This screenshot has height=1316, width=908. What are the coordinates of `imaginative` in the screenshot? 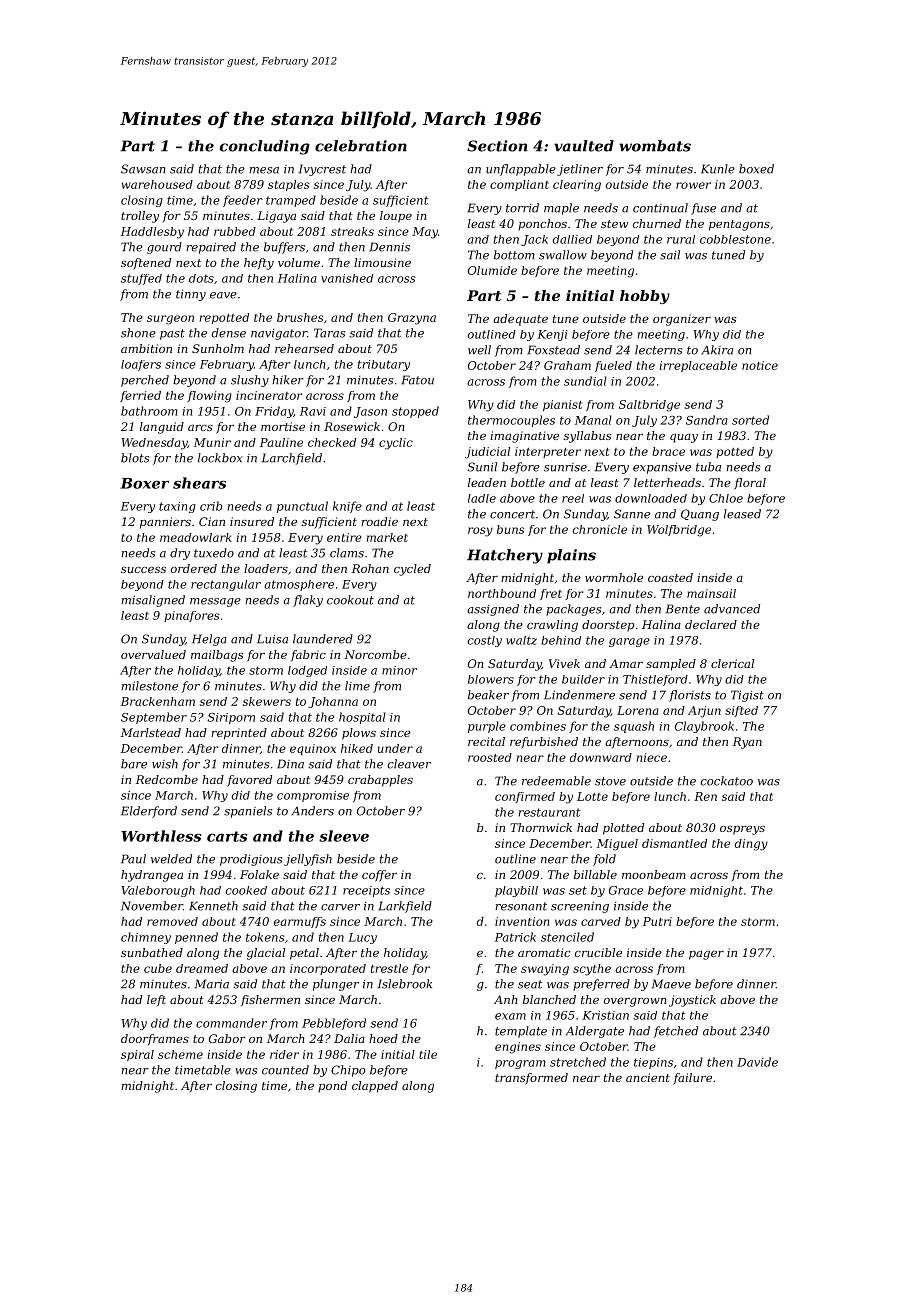 It's located at (524, 437).
